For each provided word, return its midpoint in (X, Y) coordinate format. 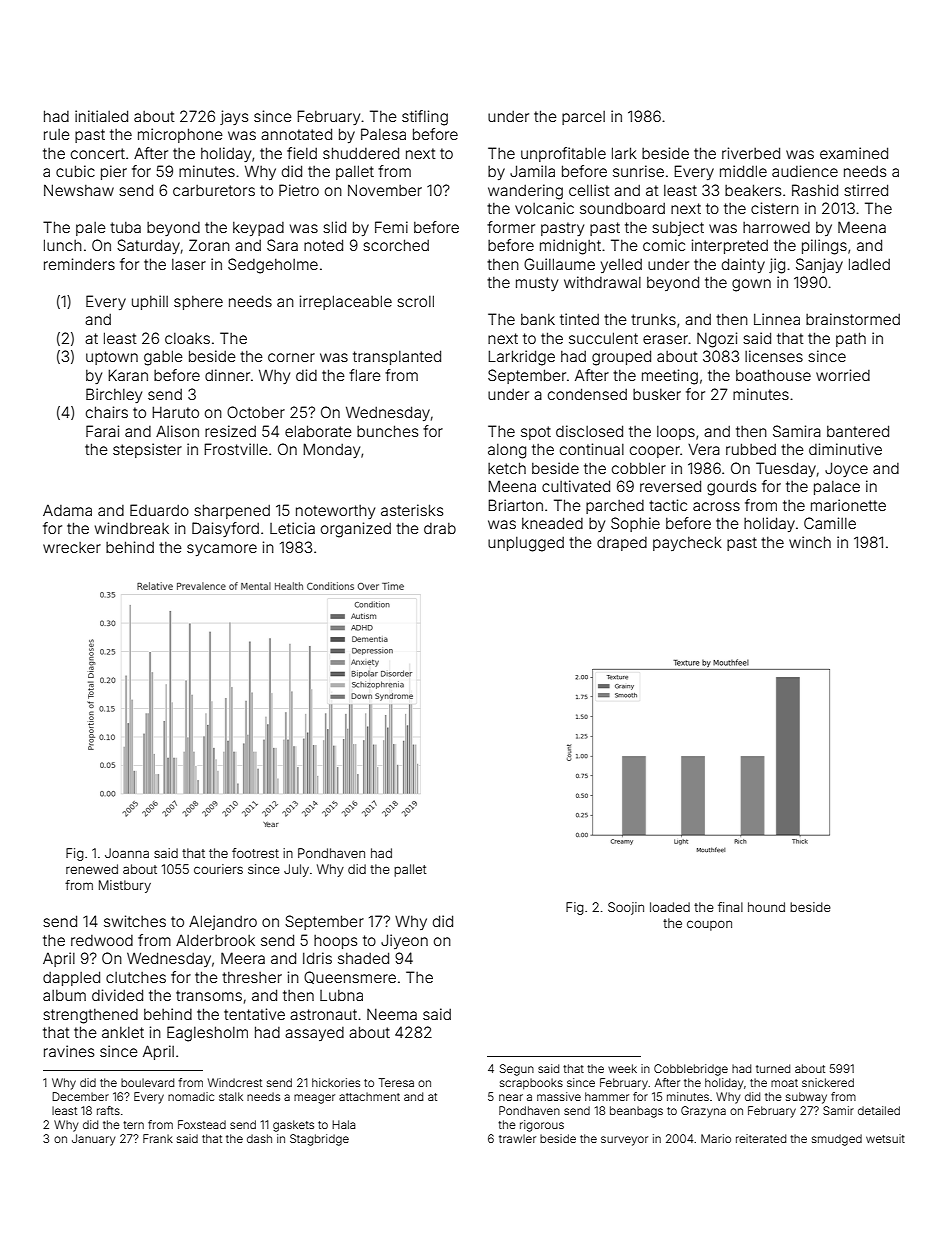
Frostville (236, 449)
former (511, 227)
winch (810, 542)
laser (189, 264)
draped (622, 543)
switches (135, 921)
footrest (255, 853)
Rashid (815, 190)
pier (114, 172)
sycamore (222, 550)
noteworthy (335, 512)
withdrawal (602, 282)
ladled (869, 264)
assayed (314, 1034)
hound (766, 907)
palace (837, 488)
